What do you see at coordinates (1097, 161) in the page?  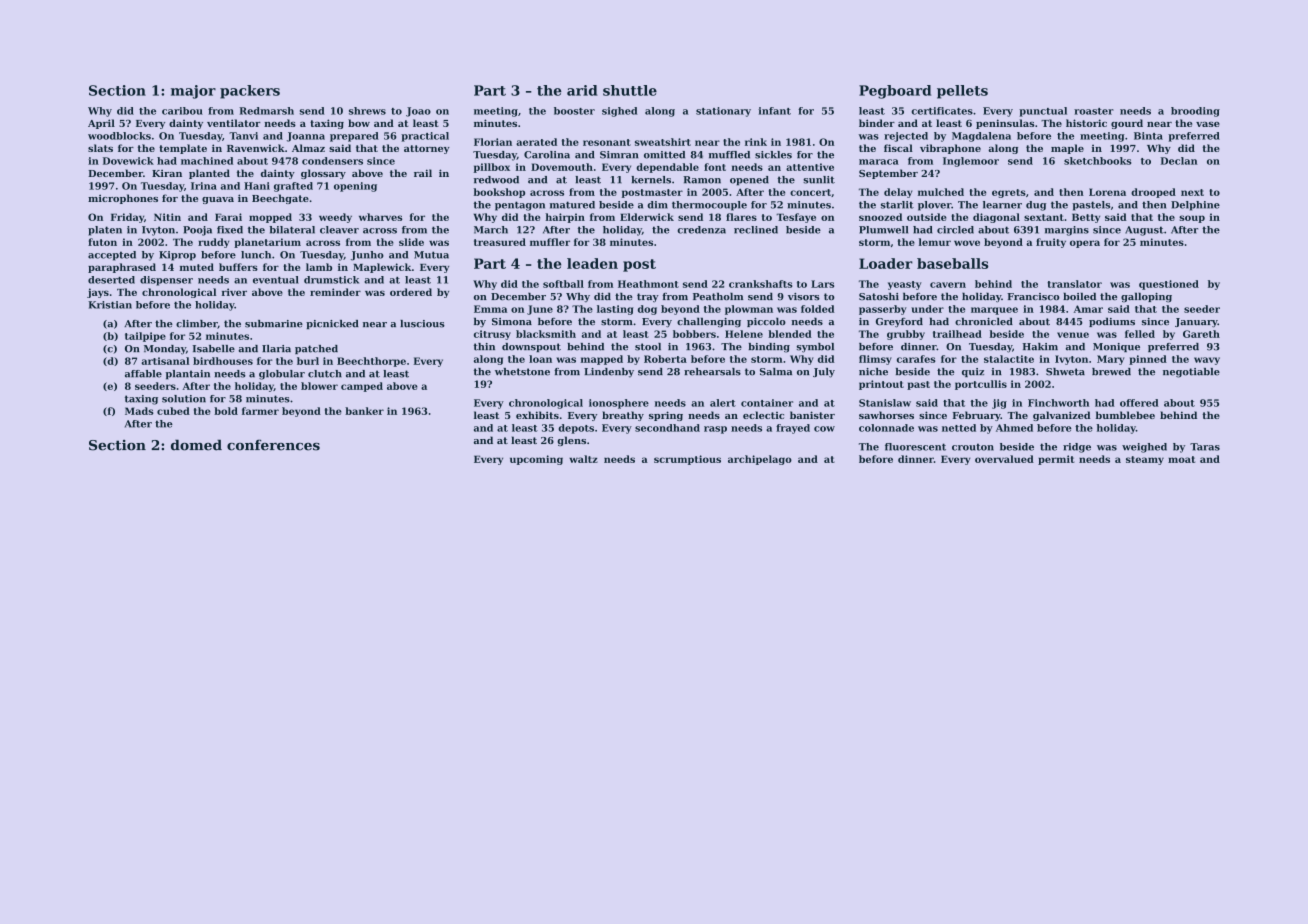 I see `sketchbooks` at bounding box center [1097, 161].
